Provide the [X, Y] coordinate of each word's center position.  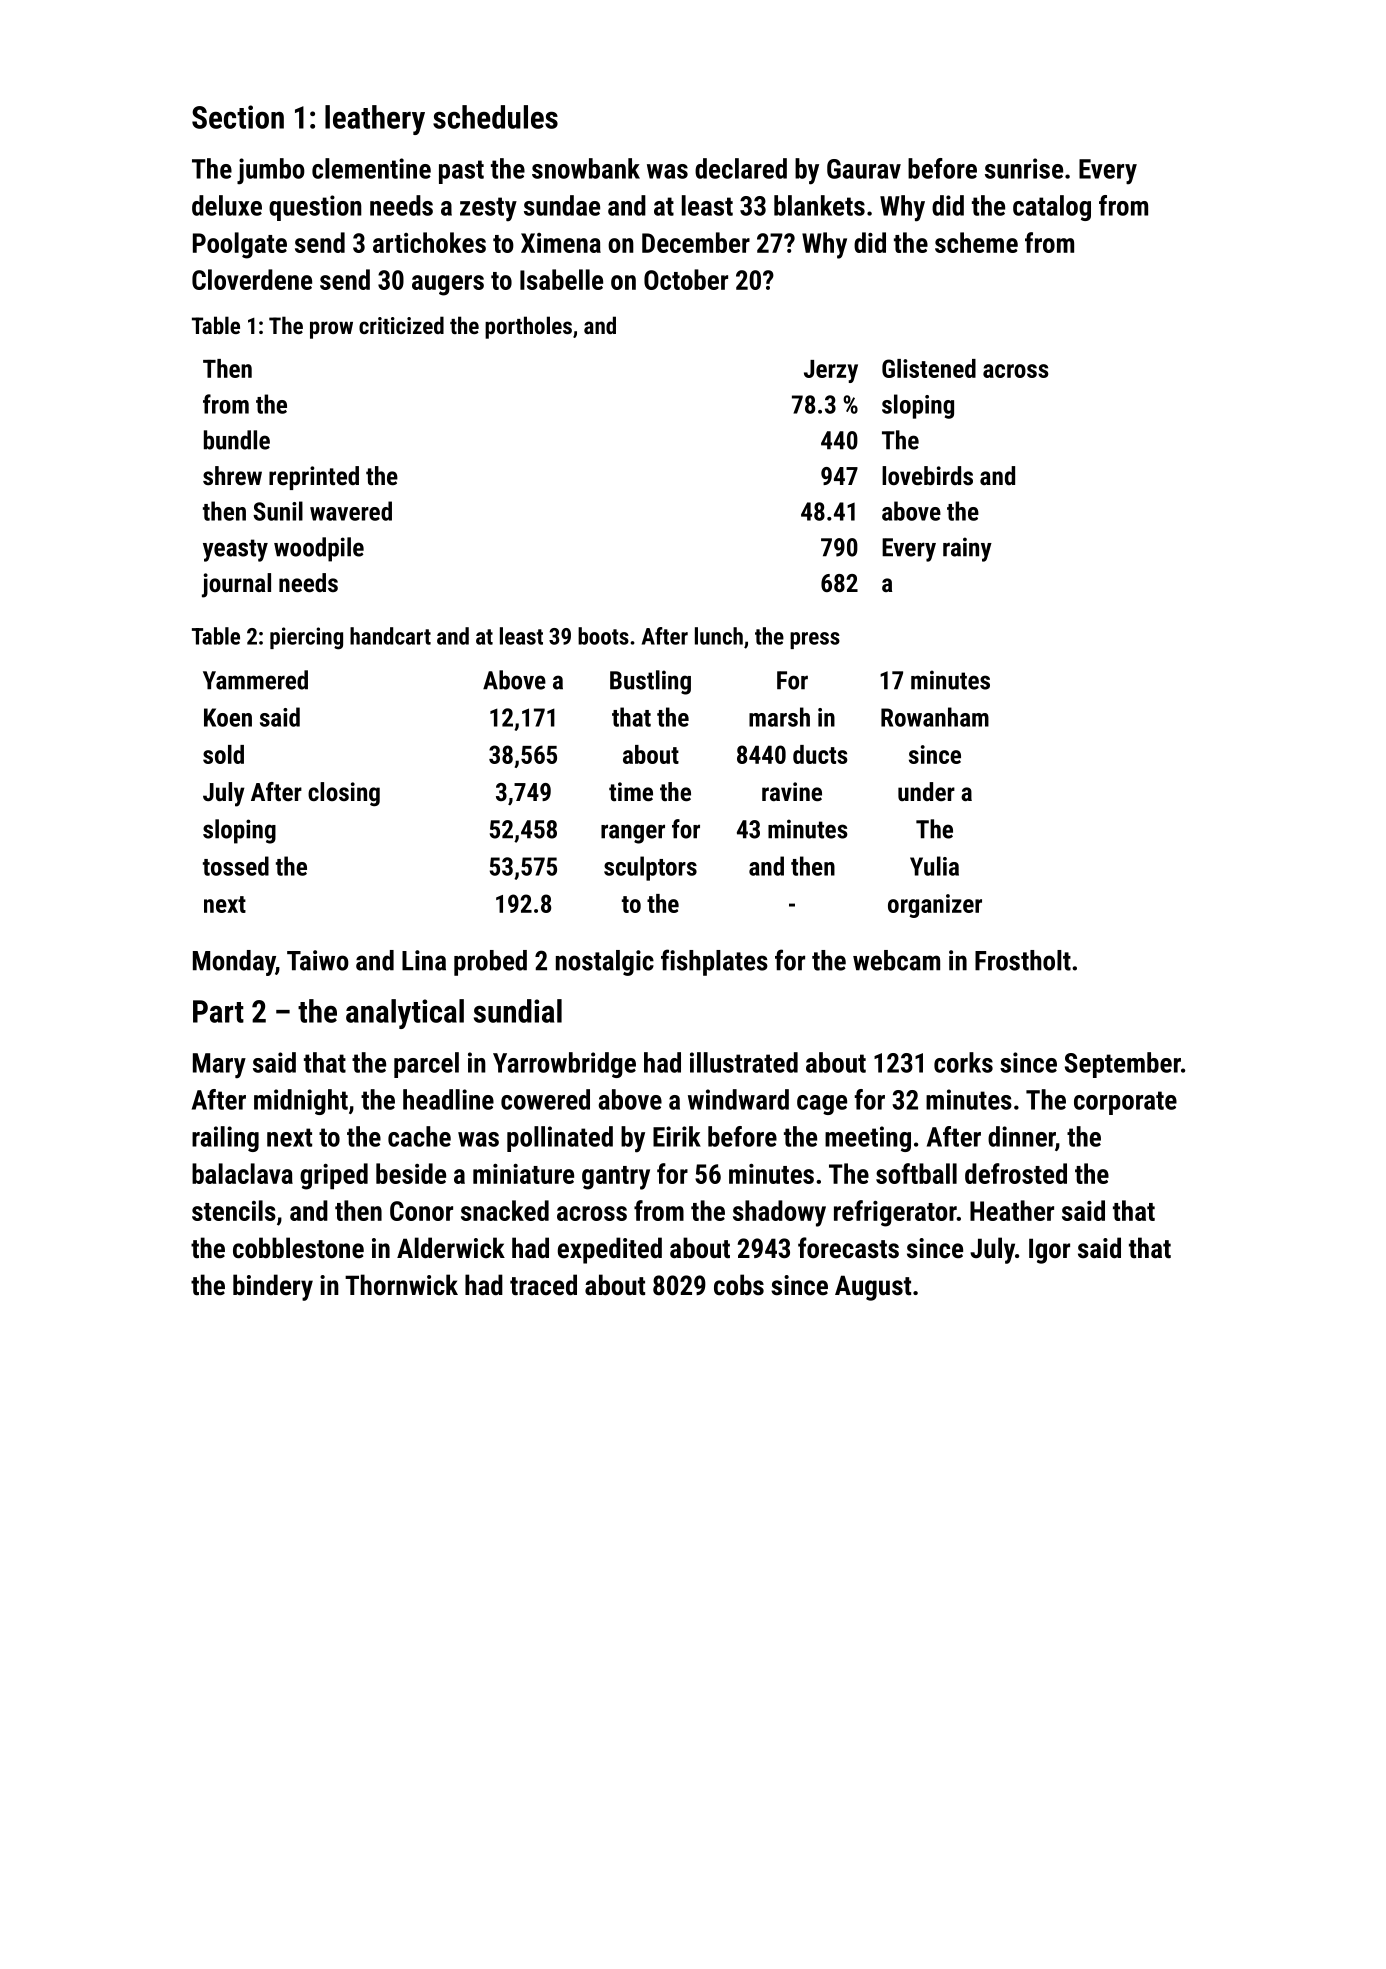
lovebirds [927, 475]
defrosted [1016, 1173]
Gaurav [864, 169]
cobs [739, 1285]
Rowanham [935, 717]
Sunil [278, 511]
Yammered [255, 680]
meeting [868, 1139]
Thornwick [401, 1285]
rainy [967, 549]
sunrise [1024, 168]
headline [448, 1099]
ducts [820, 754]
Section [238, 117]
